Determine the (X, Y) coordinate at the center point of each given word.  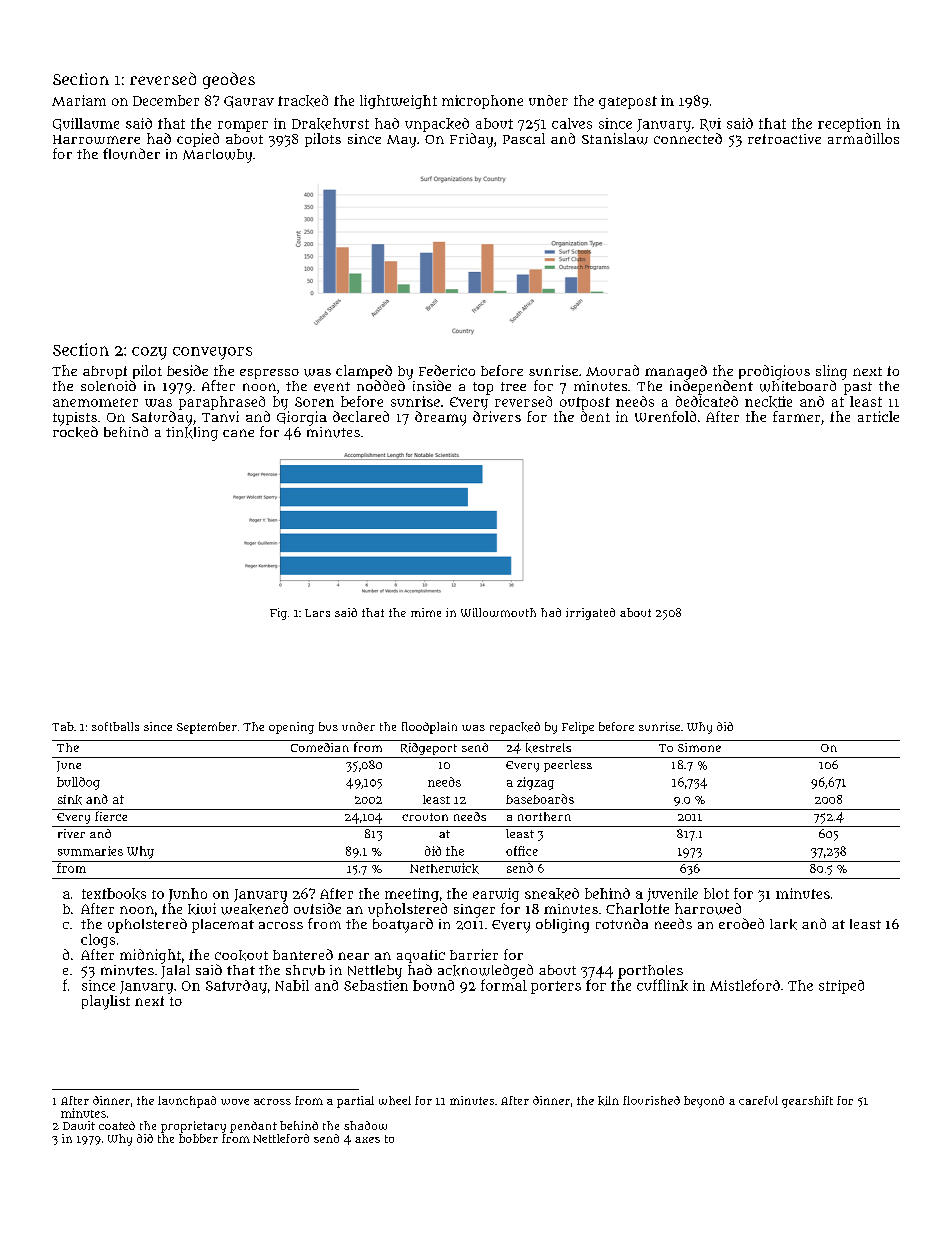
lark (783, 924)
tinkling (192, 434)
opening (291, 728)
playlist (106, 1002)
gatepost (628, 102)
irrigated (590, 614)
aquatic (421, 956)
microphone (482, 102)
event (332, 387)
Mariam (79, 100)
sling (831, 372)
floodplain (429, 728)
